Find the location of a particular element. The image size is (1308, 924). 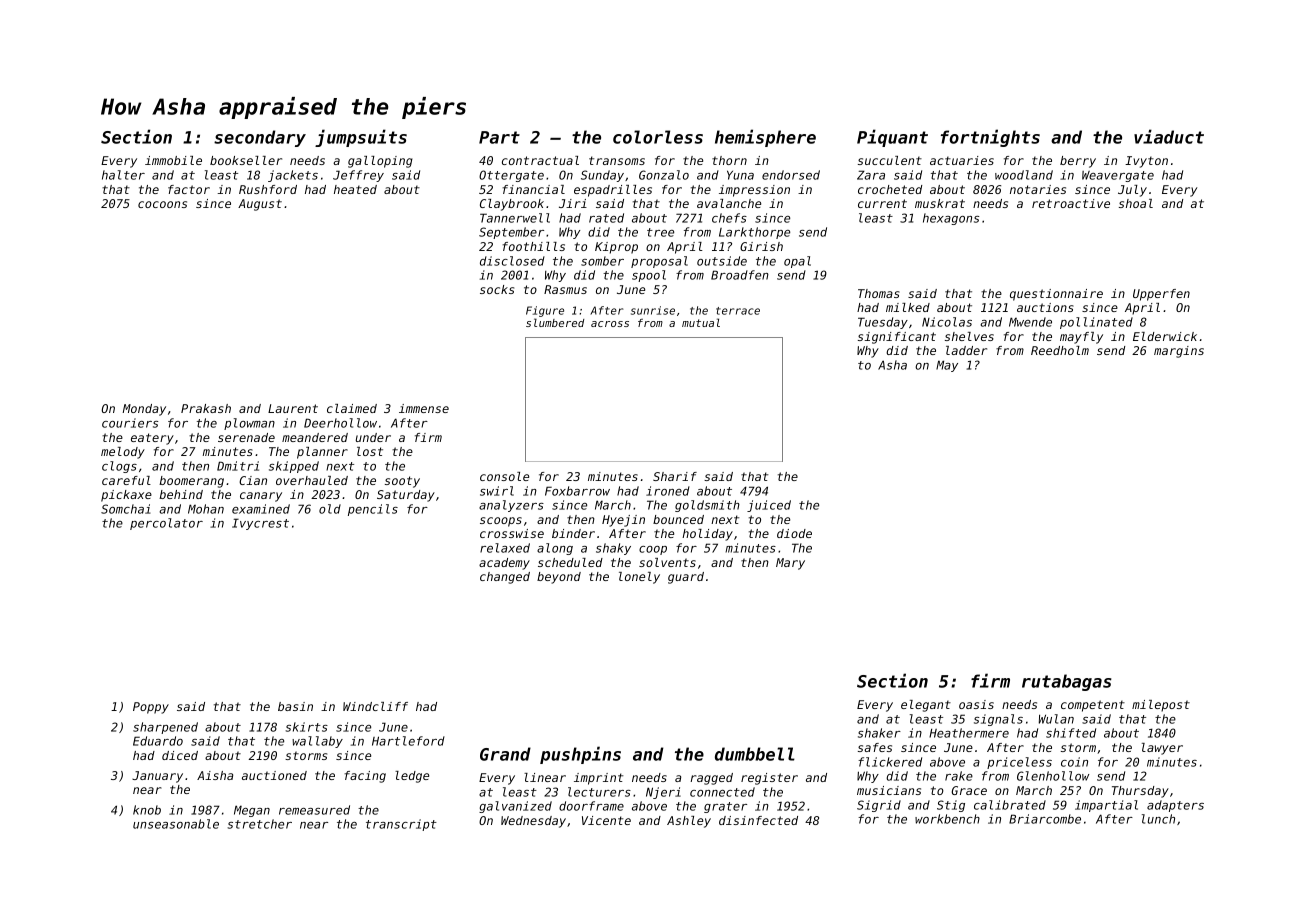

juiced is located at coordinates (769, 506).
